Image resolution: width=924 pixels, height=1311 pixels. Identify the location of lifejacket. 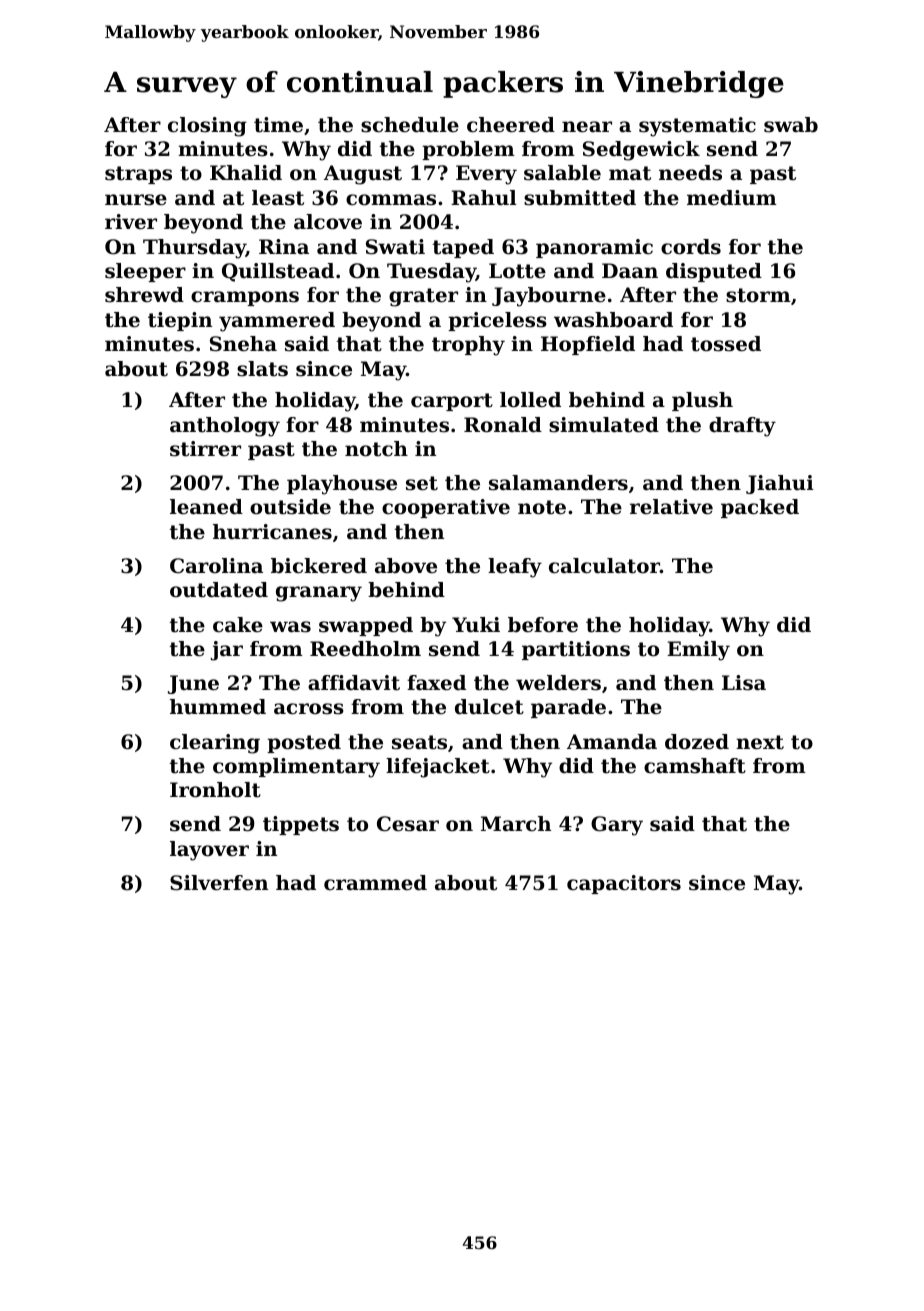
(438, 768).
